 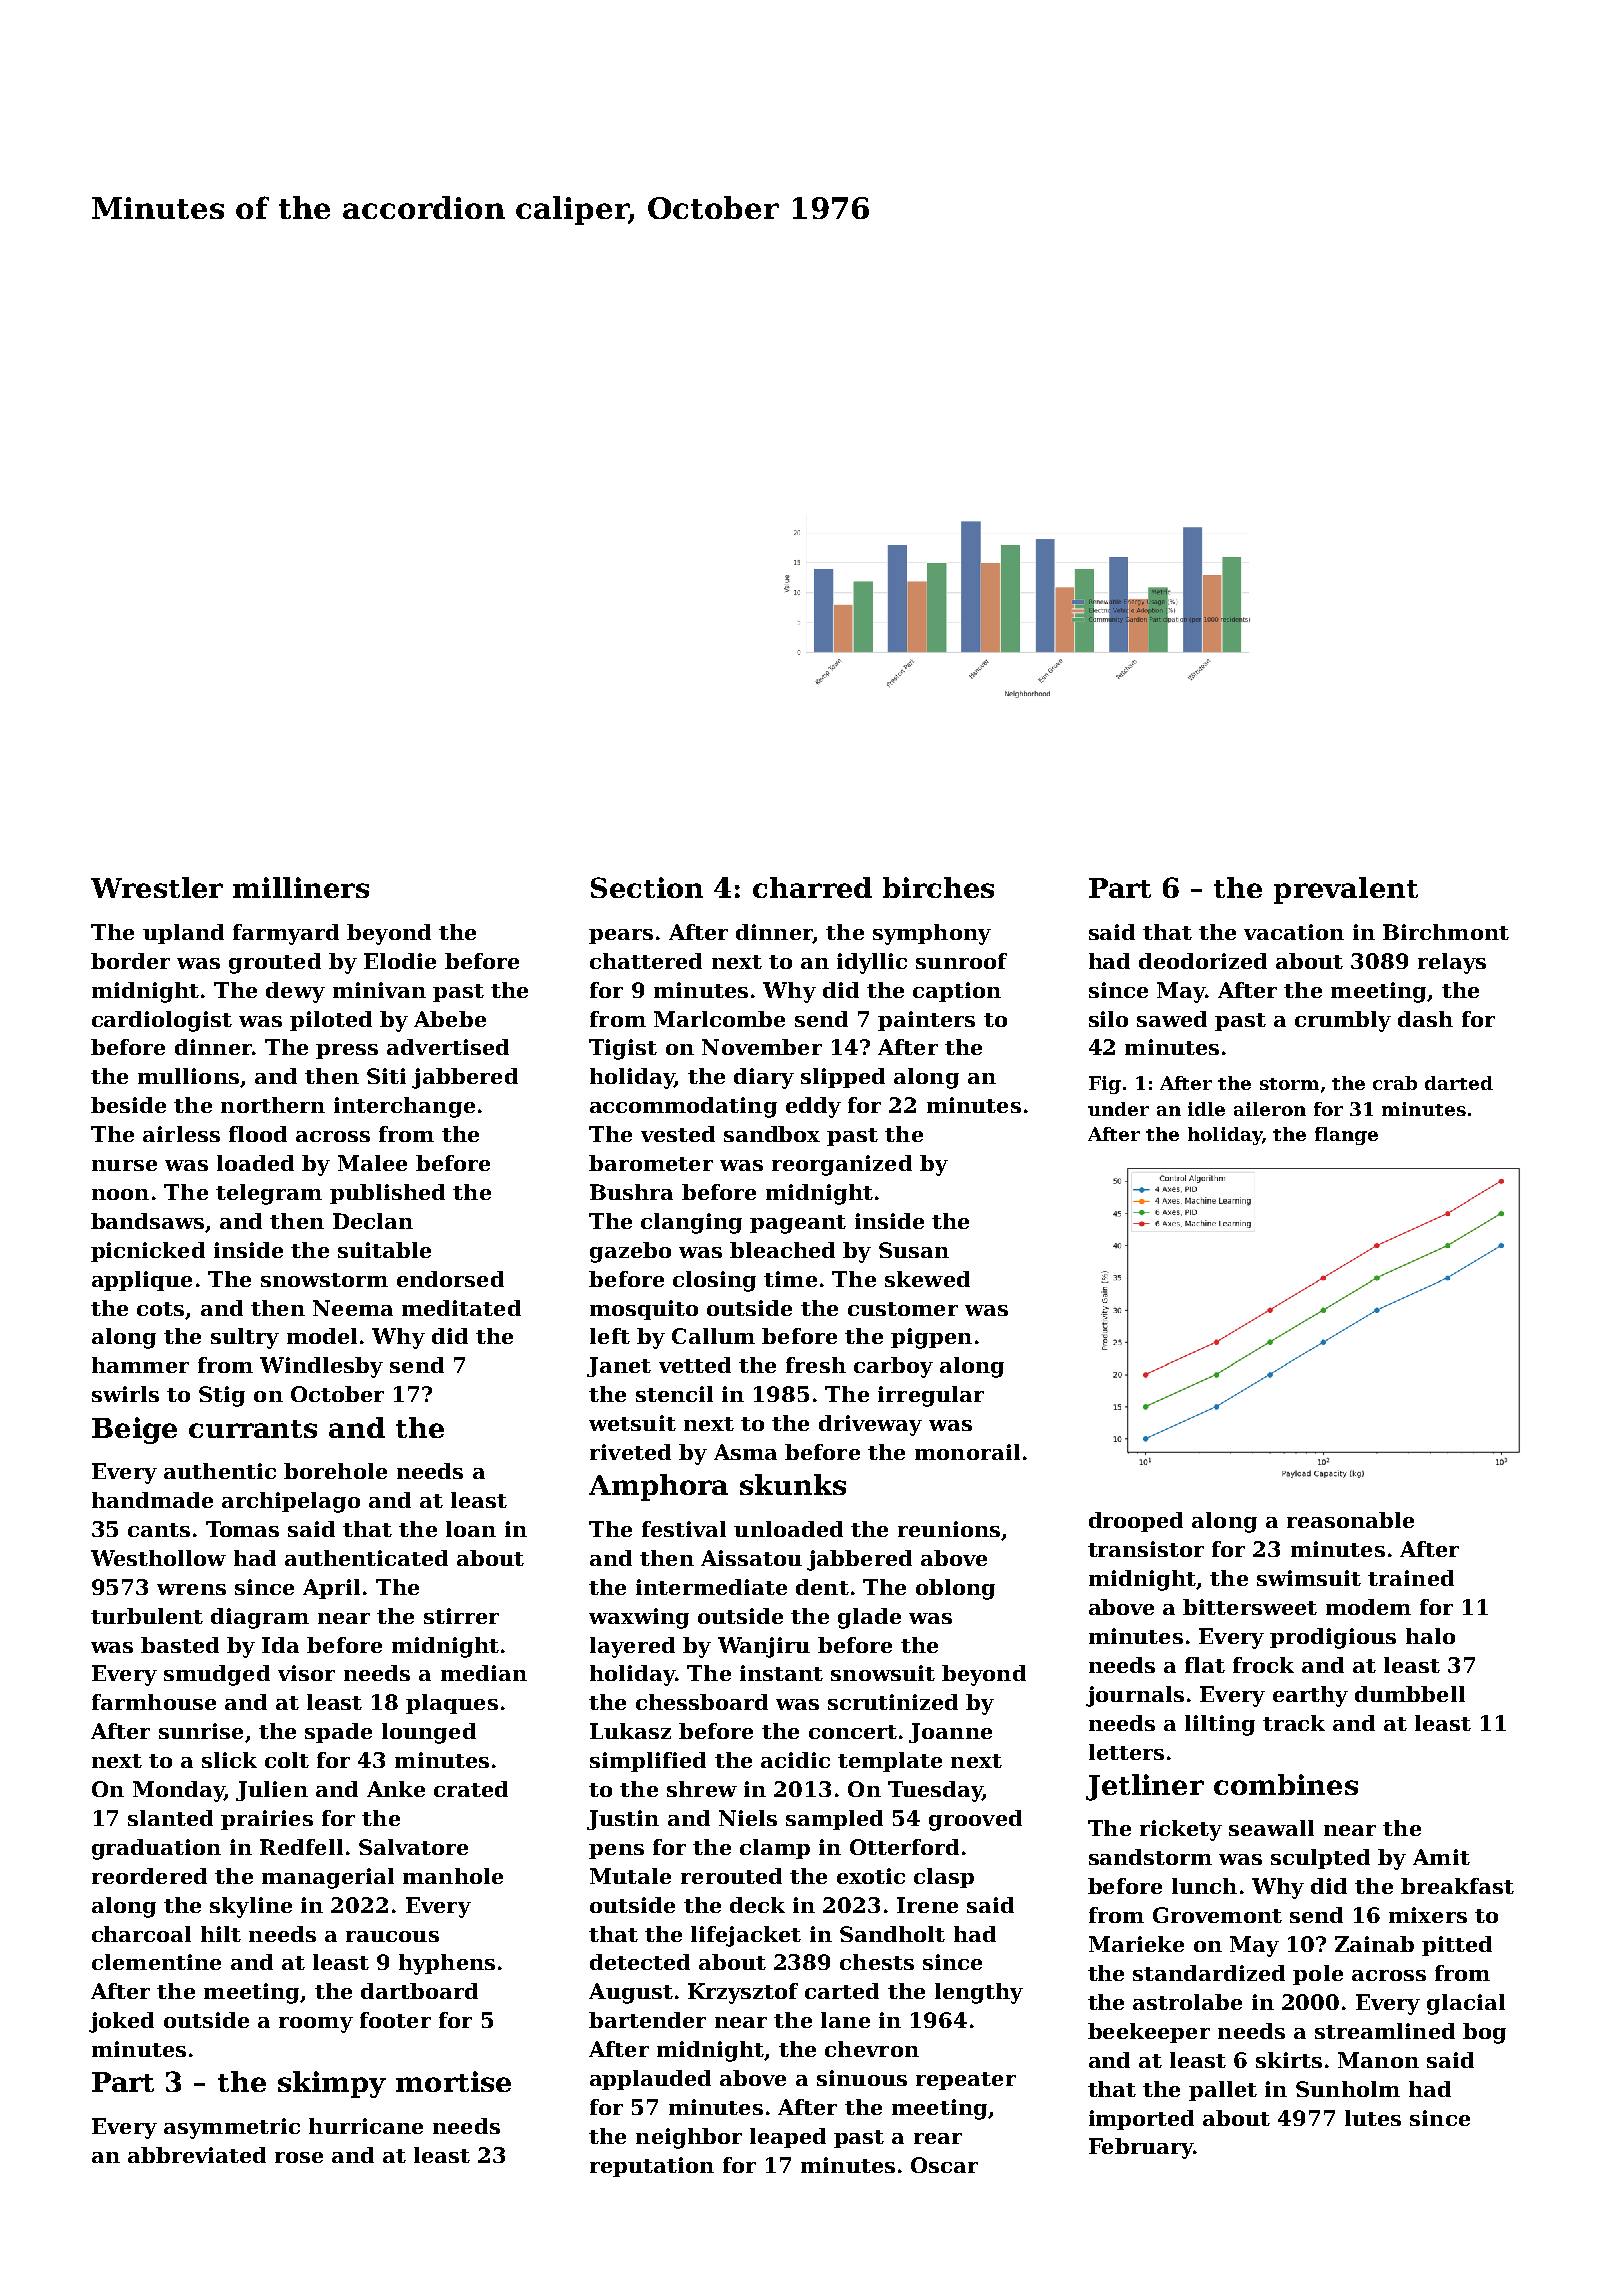 What do you see at coordinates (160, 1309) in the screenshot?
I see `cots` at bounding box center [160, 1309].
